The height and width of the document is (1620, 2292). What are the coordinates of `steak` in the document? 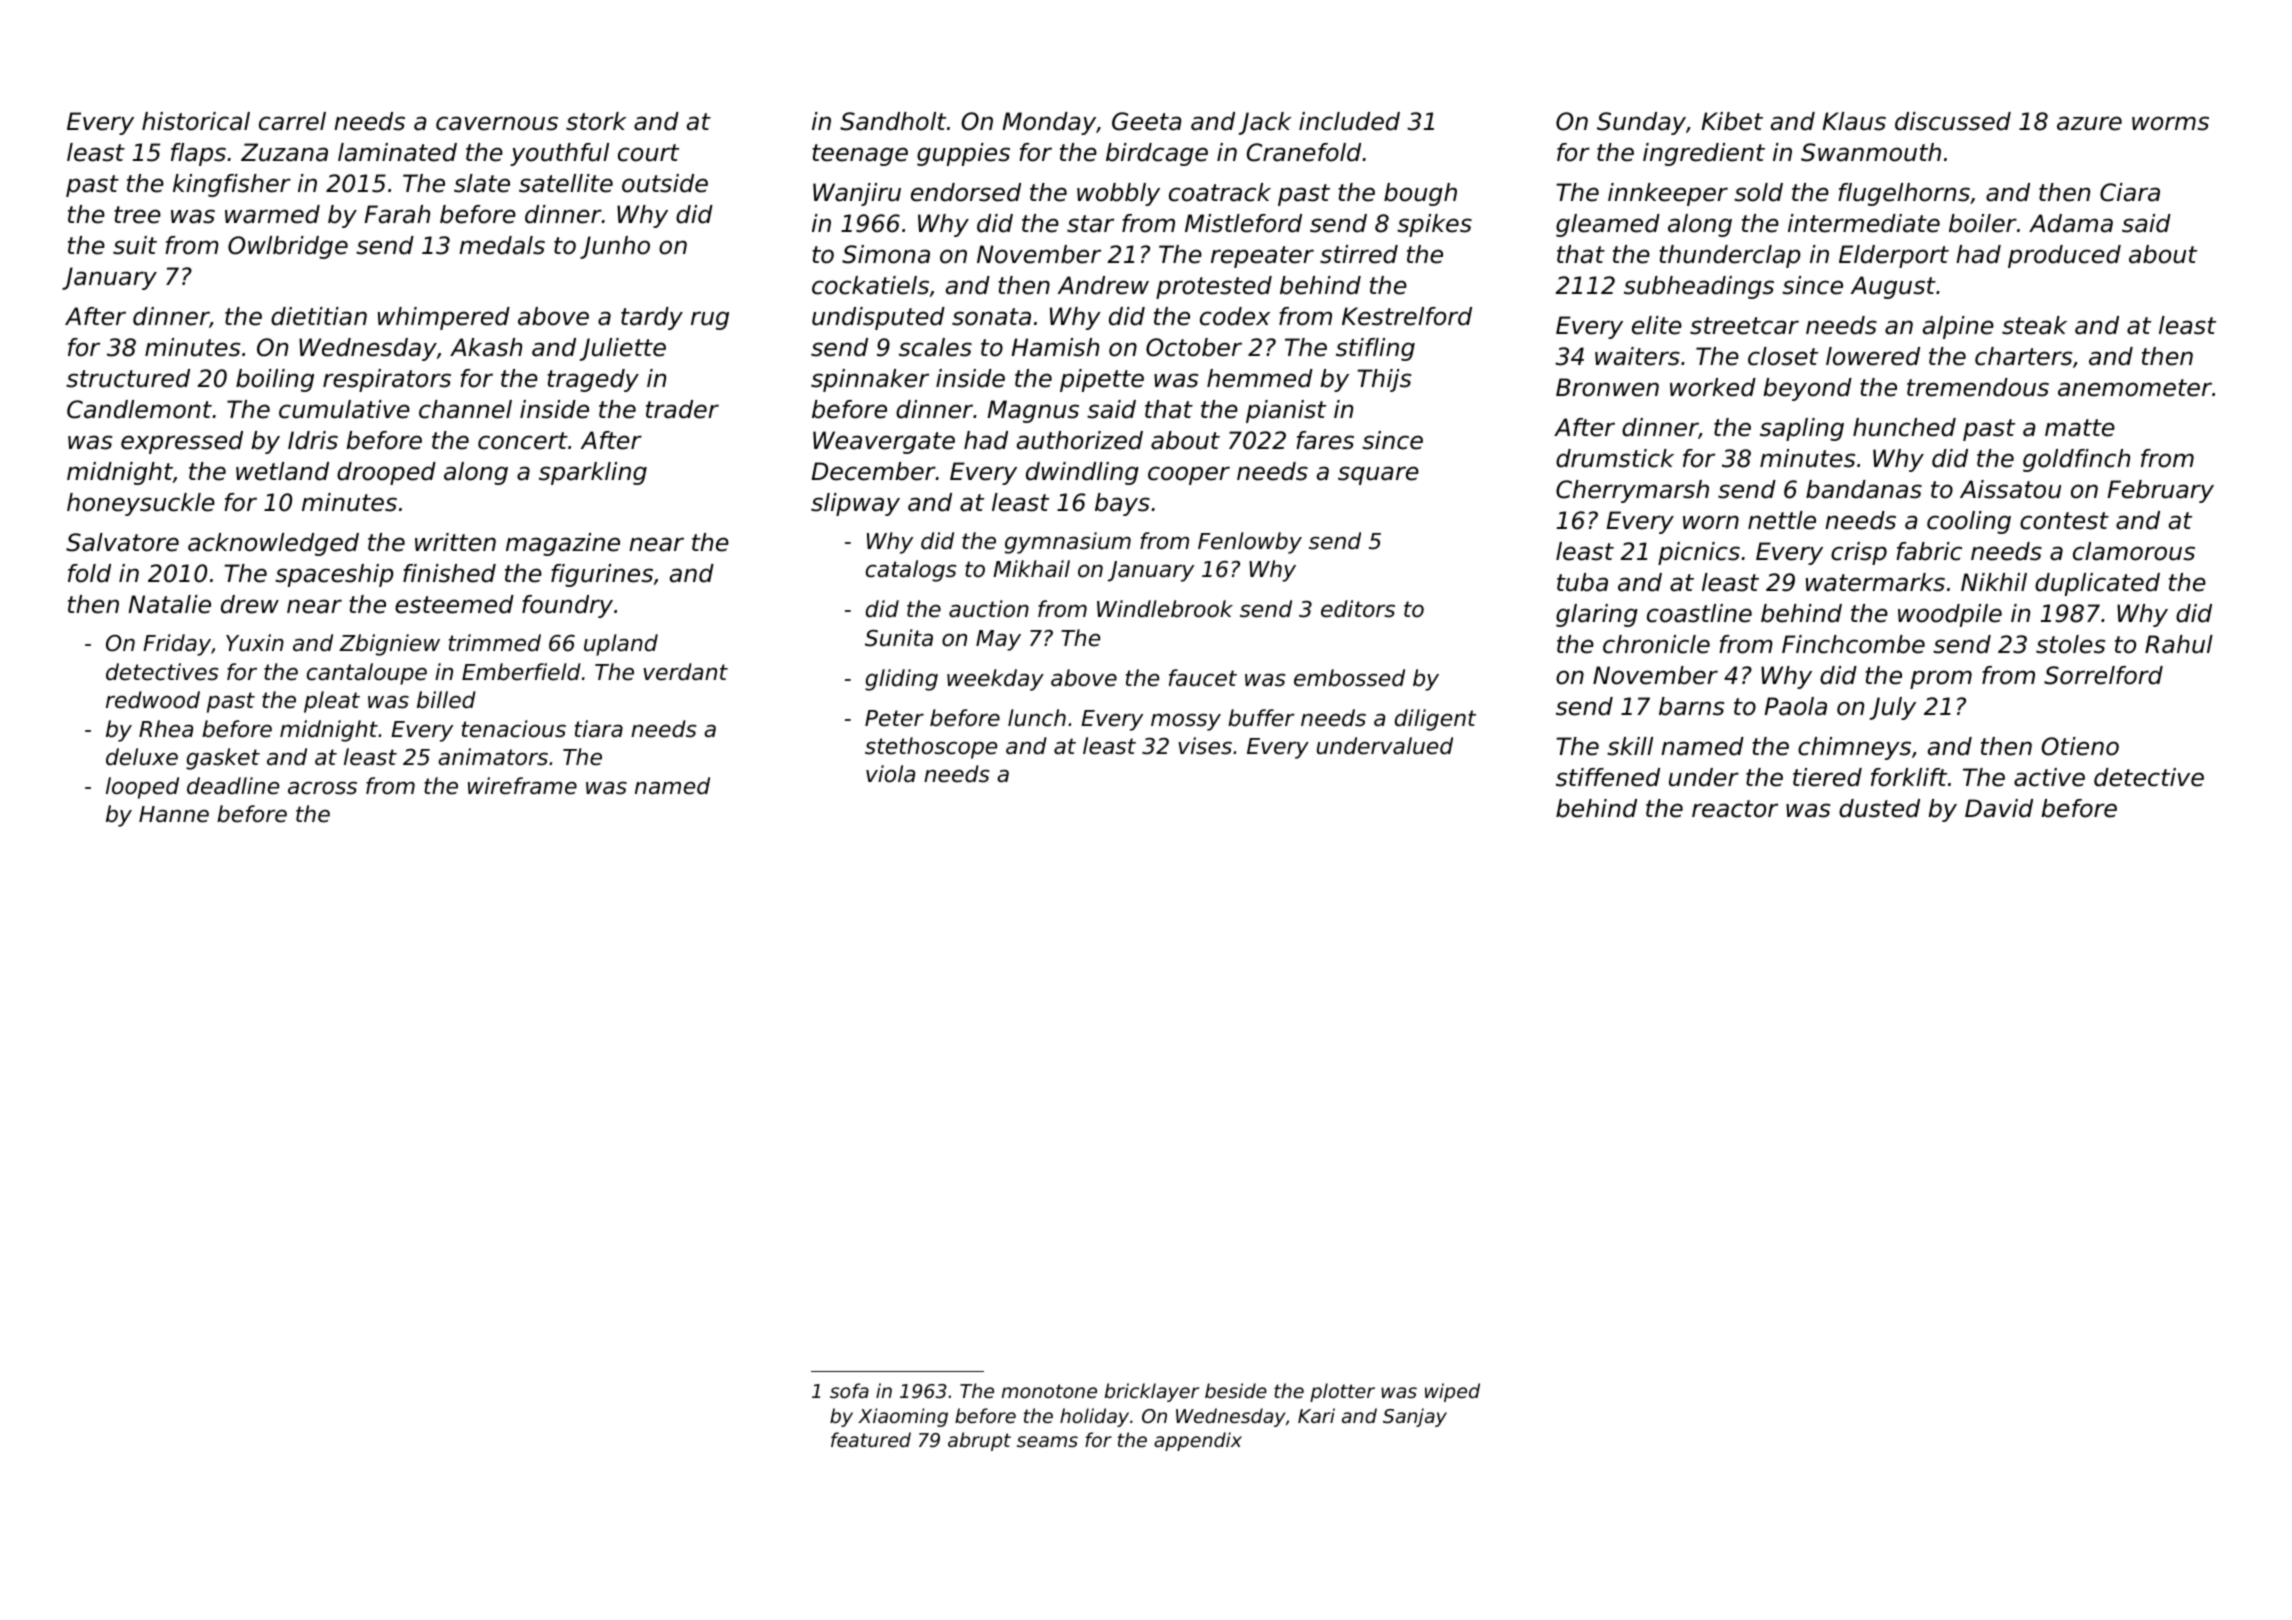 It's located at (2034, 325).
